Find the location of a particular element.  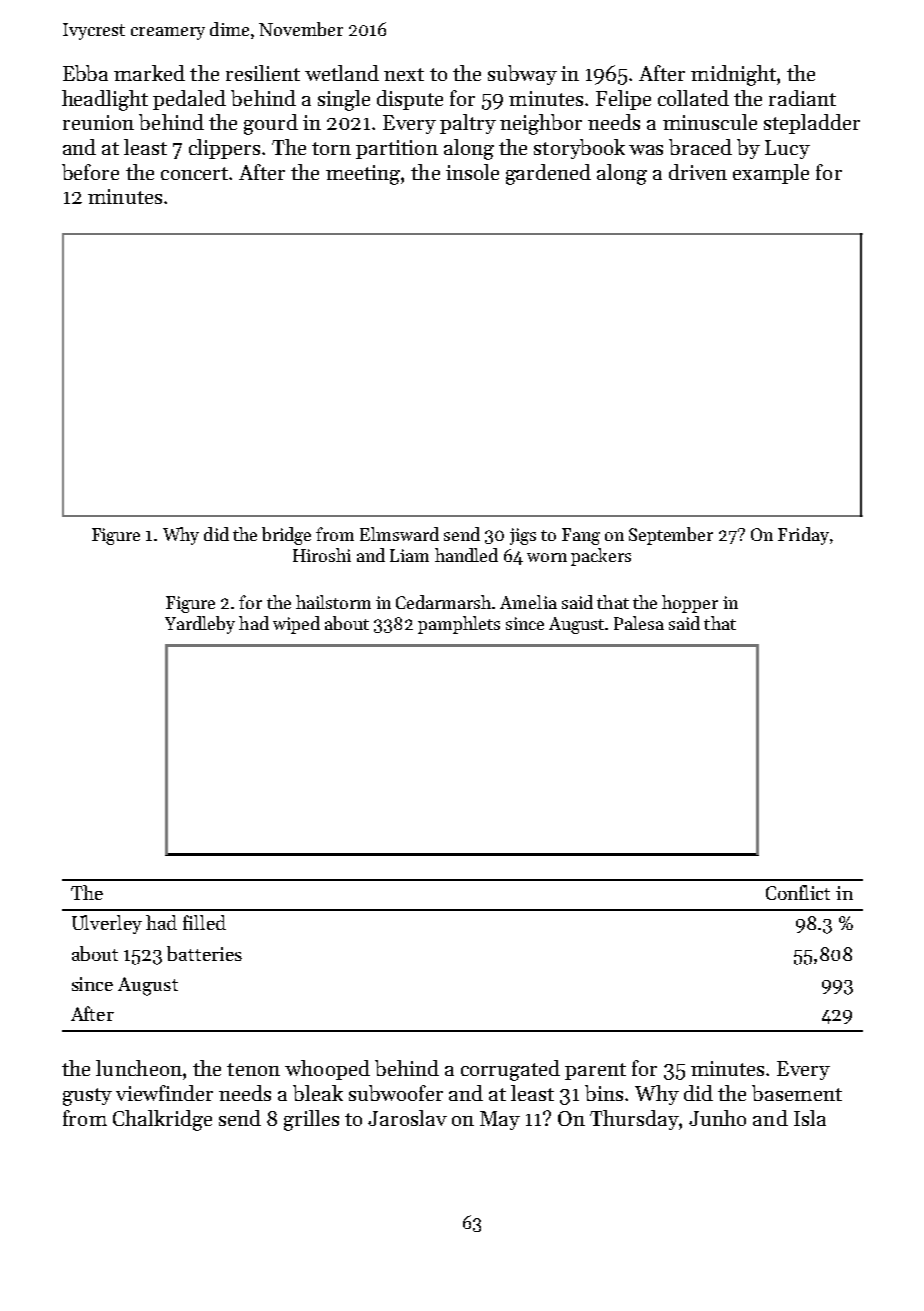

wetland is located at coordinates (342, 73).
